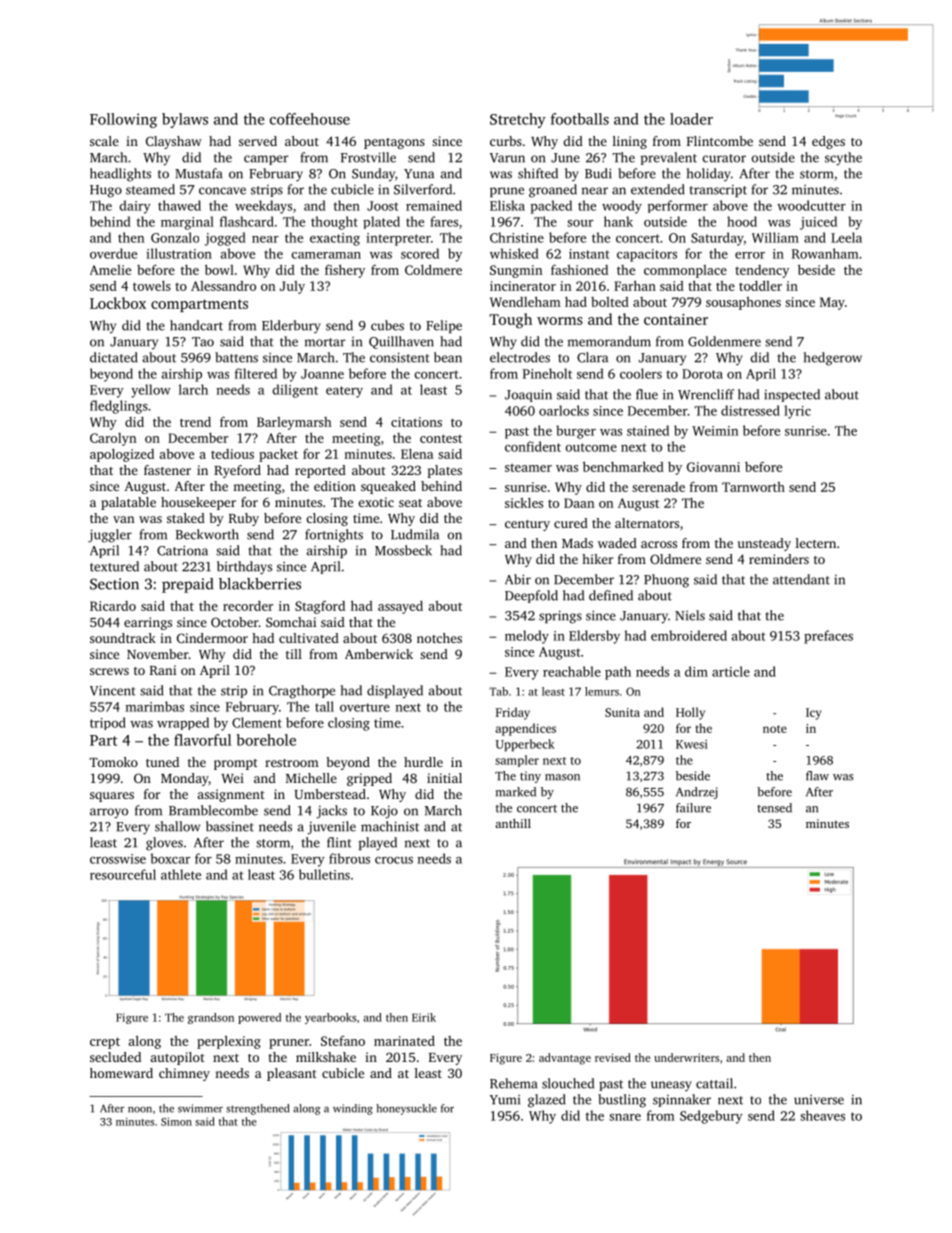 The image size is (952, 1233). What do you see at coordinates (394, 143) in the document?
I see `pentagons` at bounding box center [394, 143].
